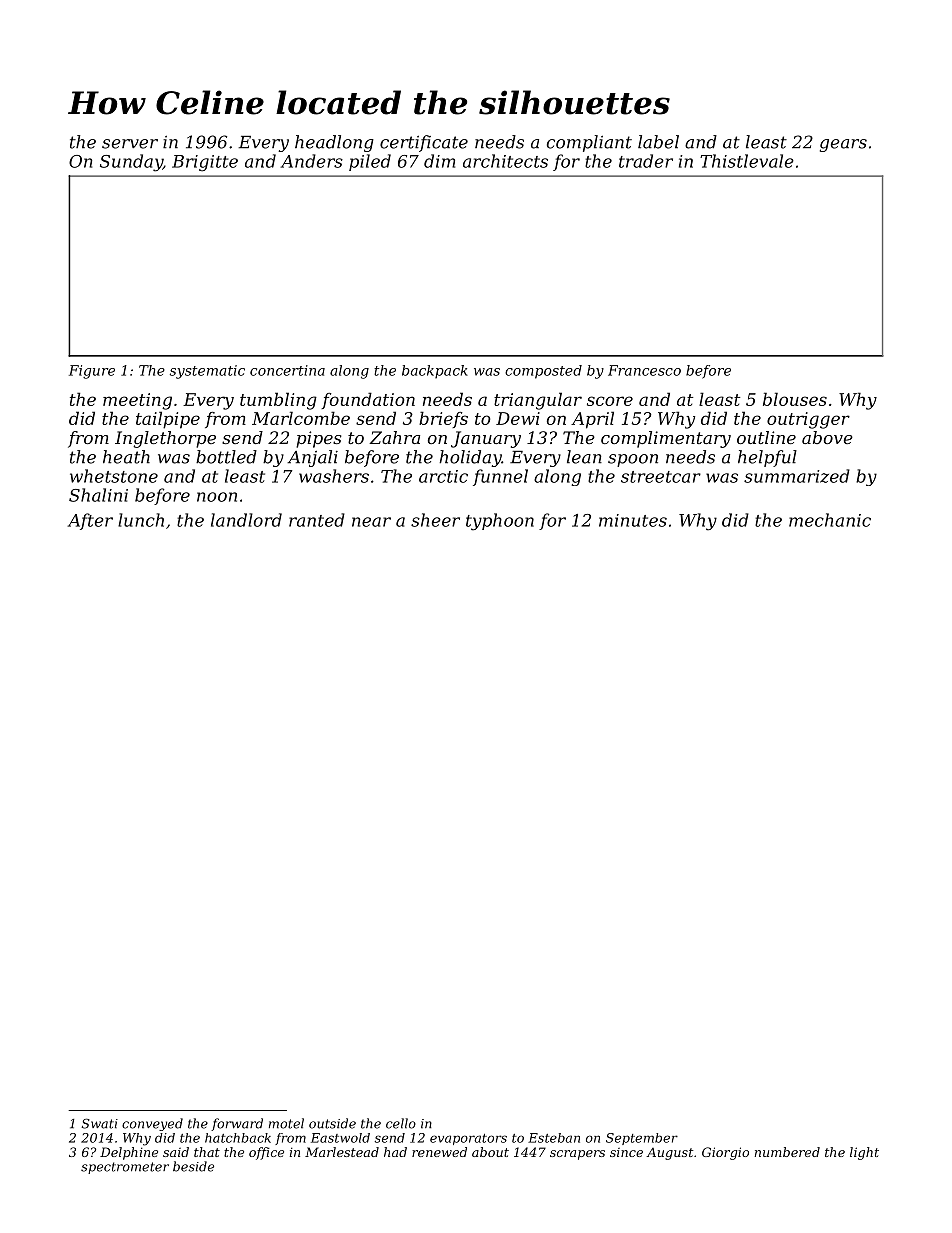 This screenshot has height=1233, width=952. Describe the element at coordinates (130, 144) in the screenshot. I see `server` at that location.
